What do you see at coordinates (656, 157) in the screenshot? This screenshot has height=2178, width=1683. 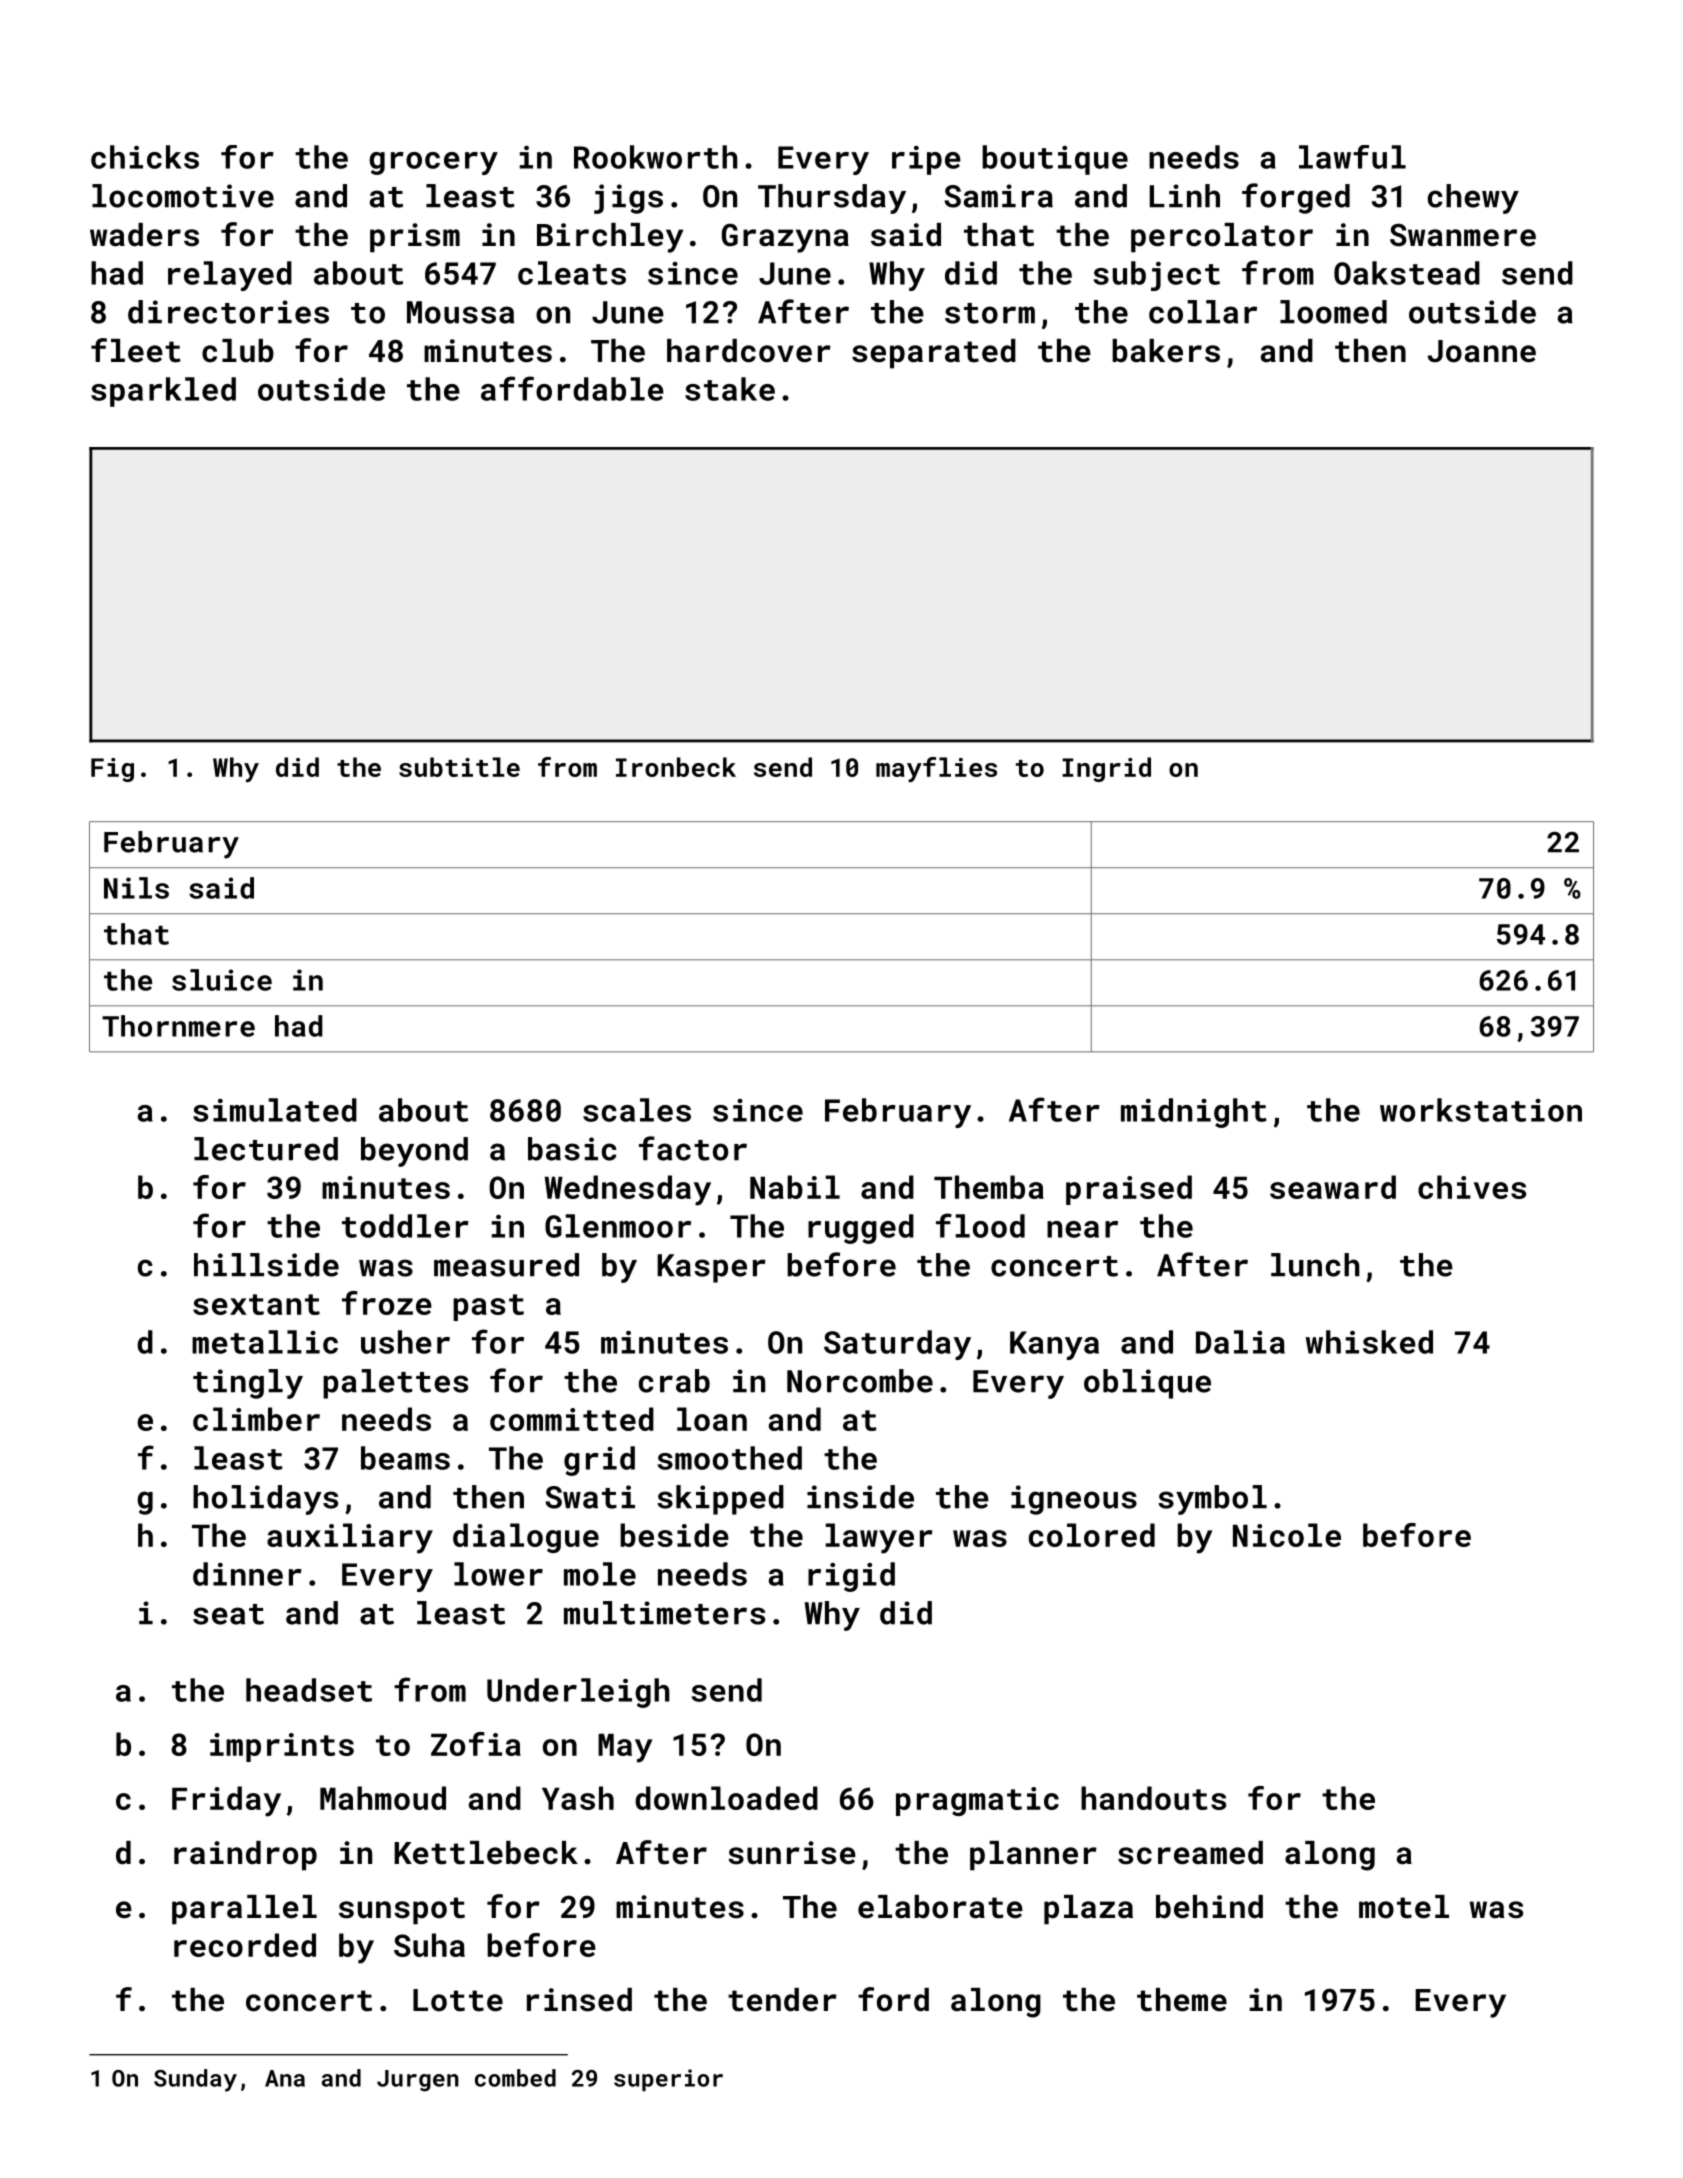 I see `Rookworth` at bounding box center [656, 157].
